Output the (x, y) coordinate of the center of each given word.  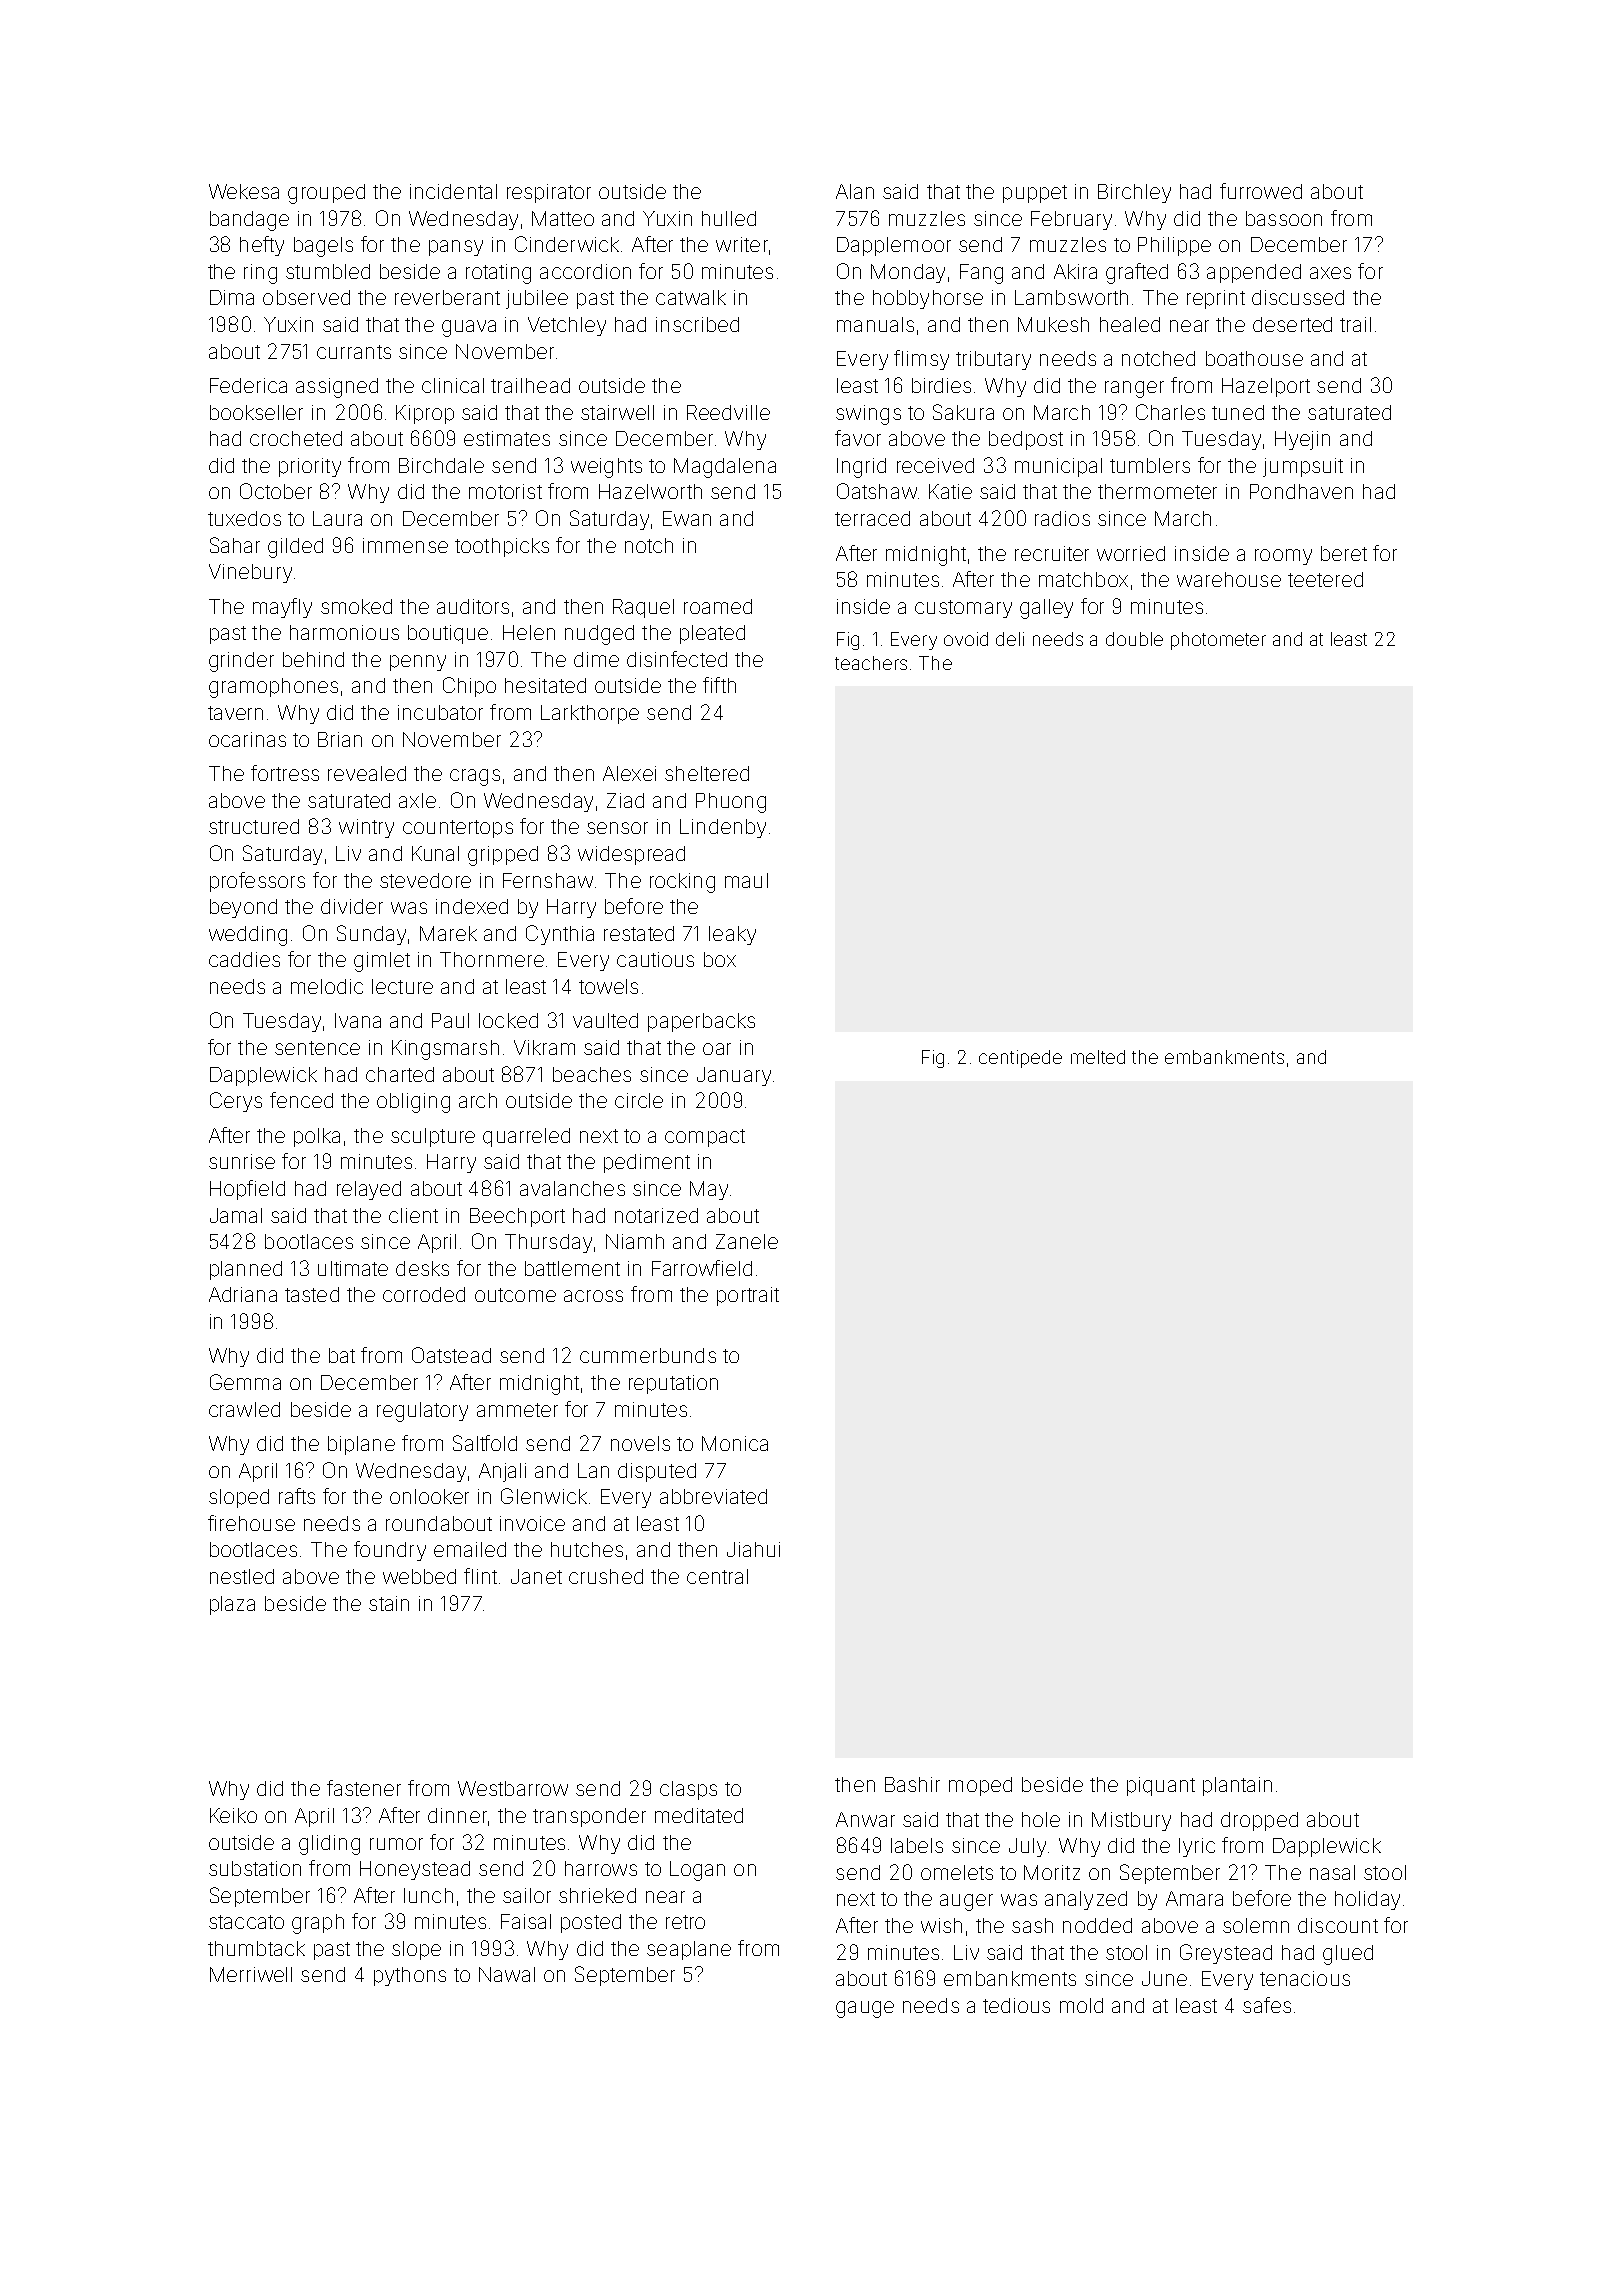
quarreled (526, 1137)
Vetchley (567, 326)
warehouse (1229, 579)
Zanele (747, 1241)
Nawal (507, 1974)
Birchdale (441, 465)
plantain (1237, 1786)
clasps (688, 1790)
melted (1098, 1057)
